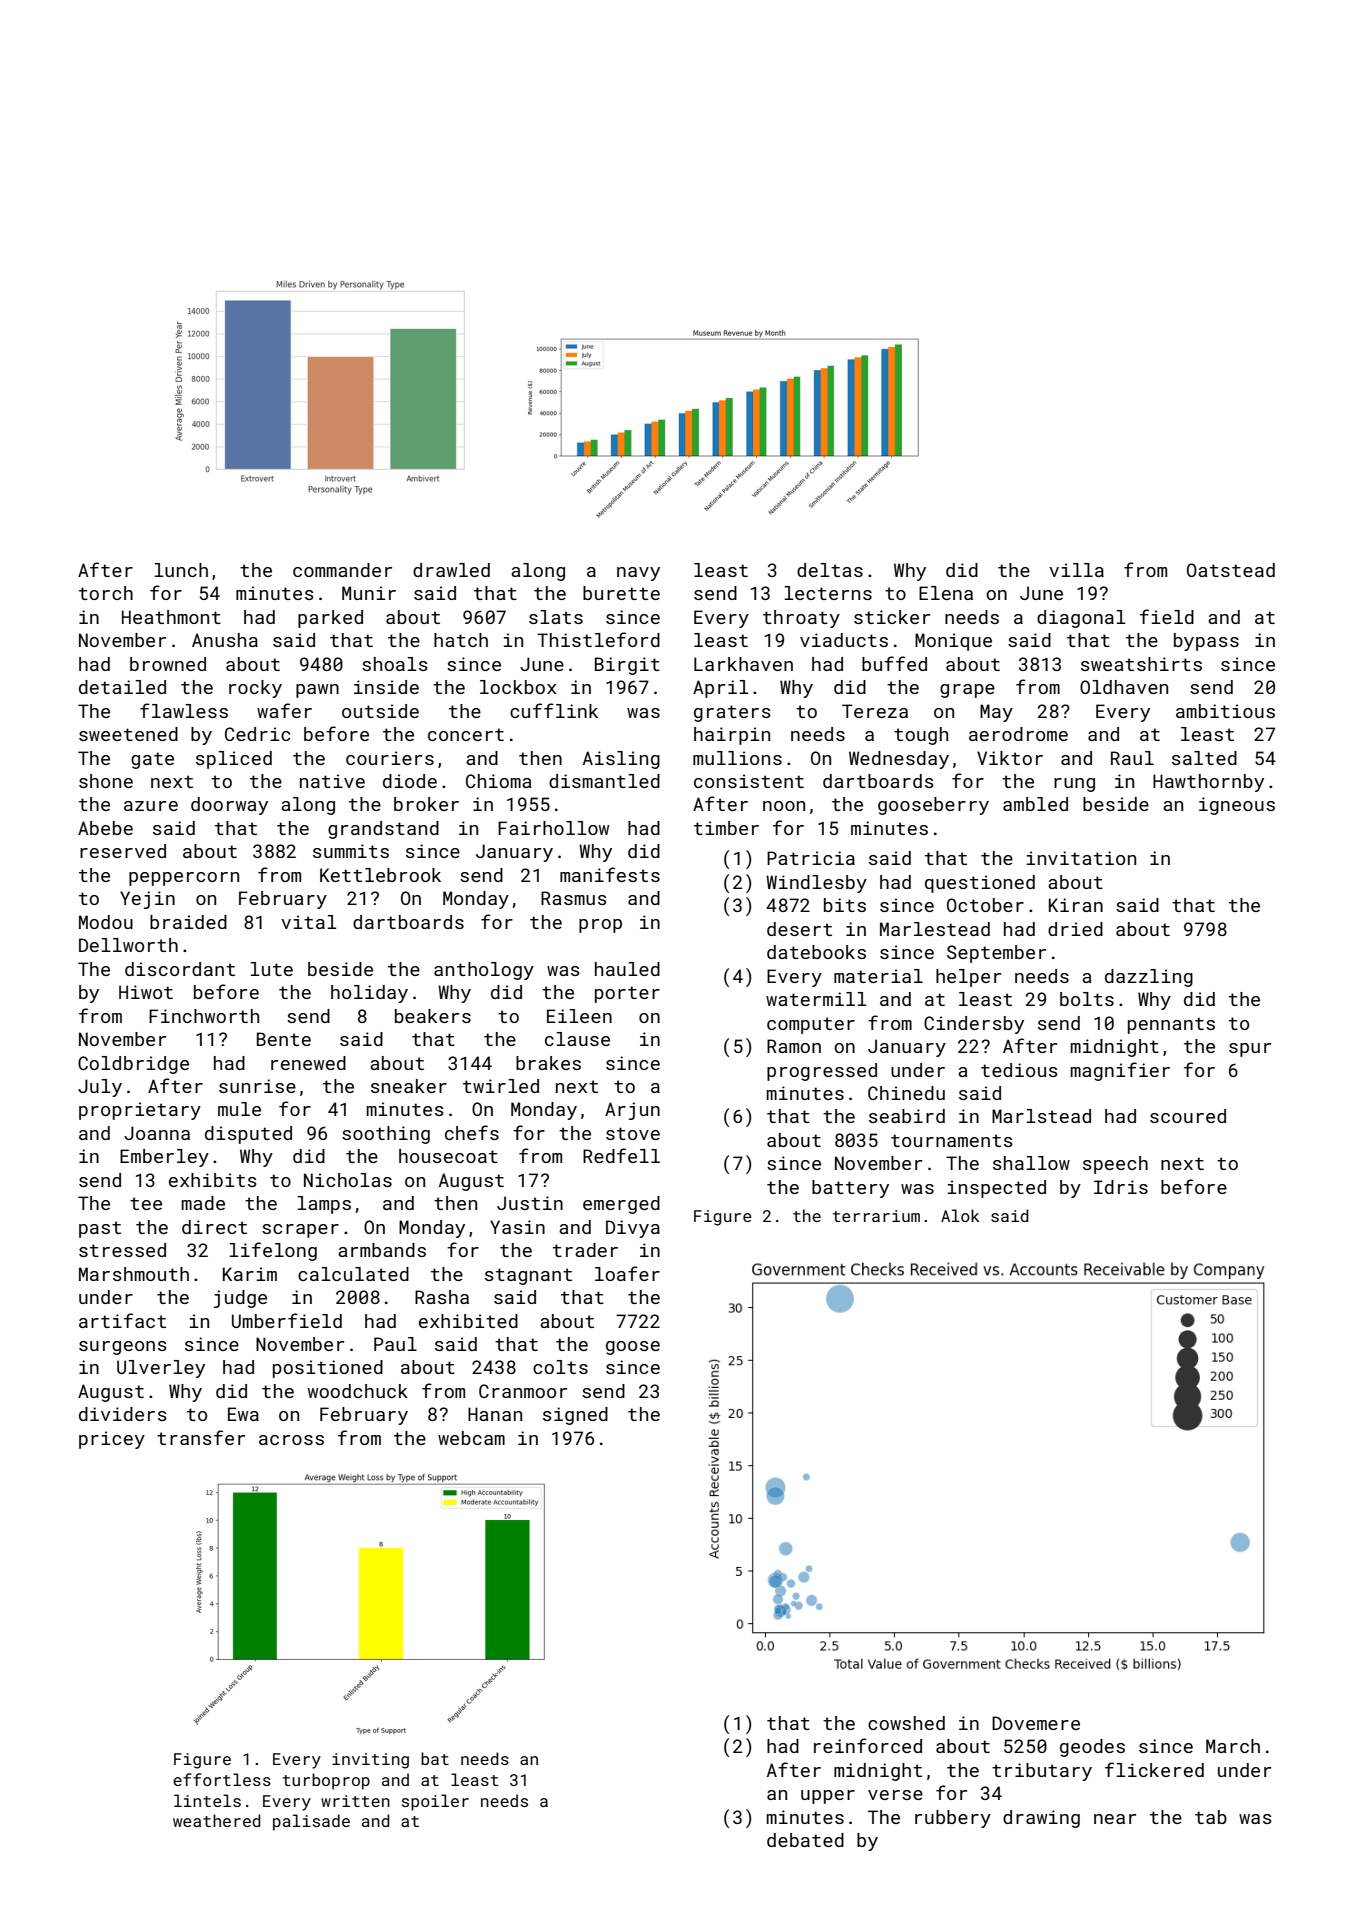  What do you see at coordinates (330, 619) in the screenshot?
I see `parked` at bounding box center [330, 619].
